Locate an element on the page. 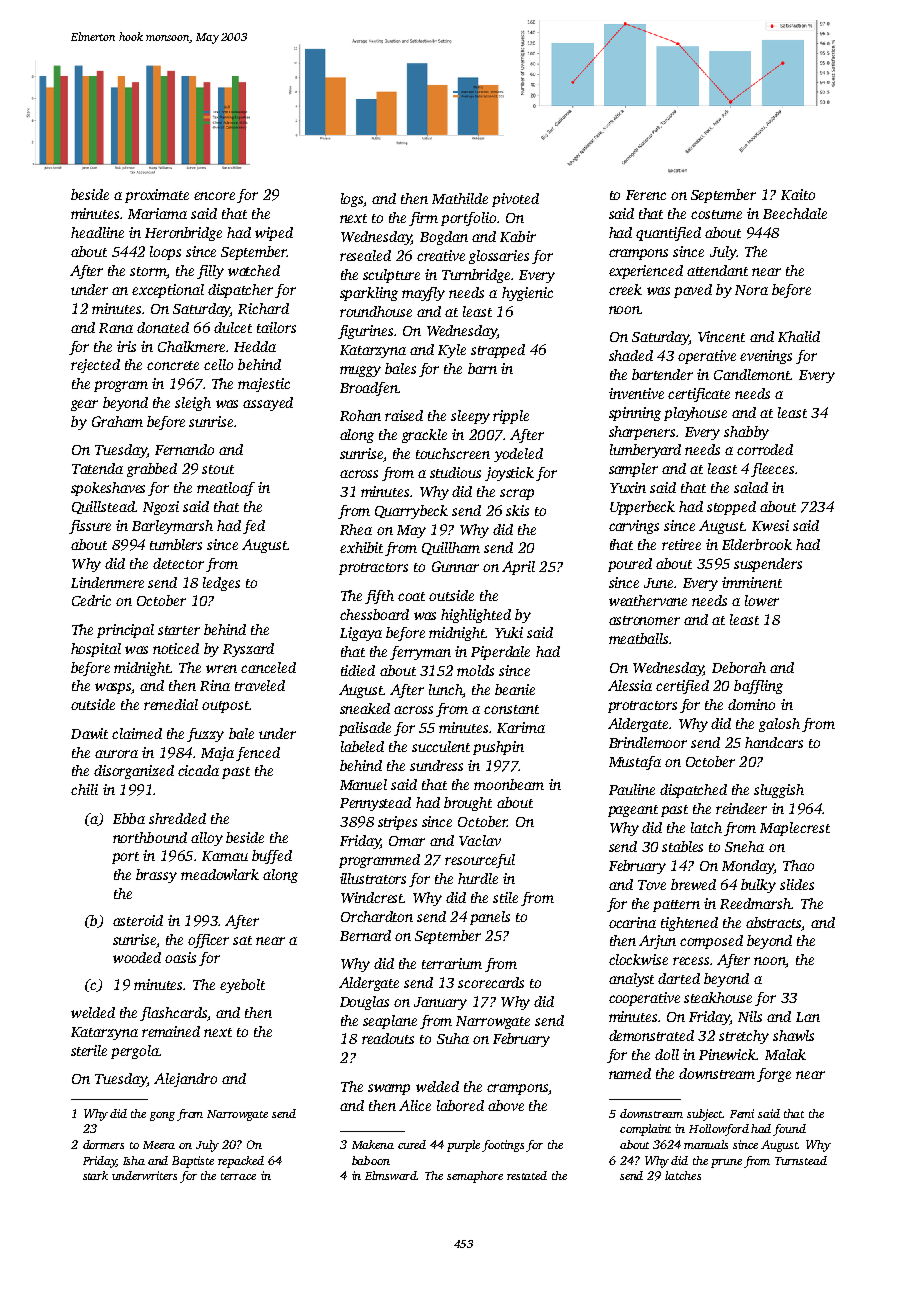  brassy is located at coordinates (156, 876).
